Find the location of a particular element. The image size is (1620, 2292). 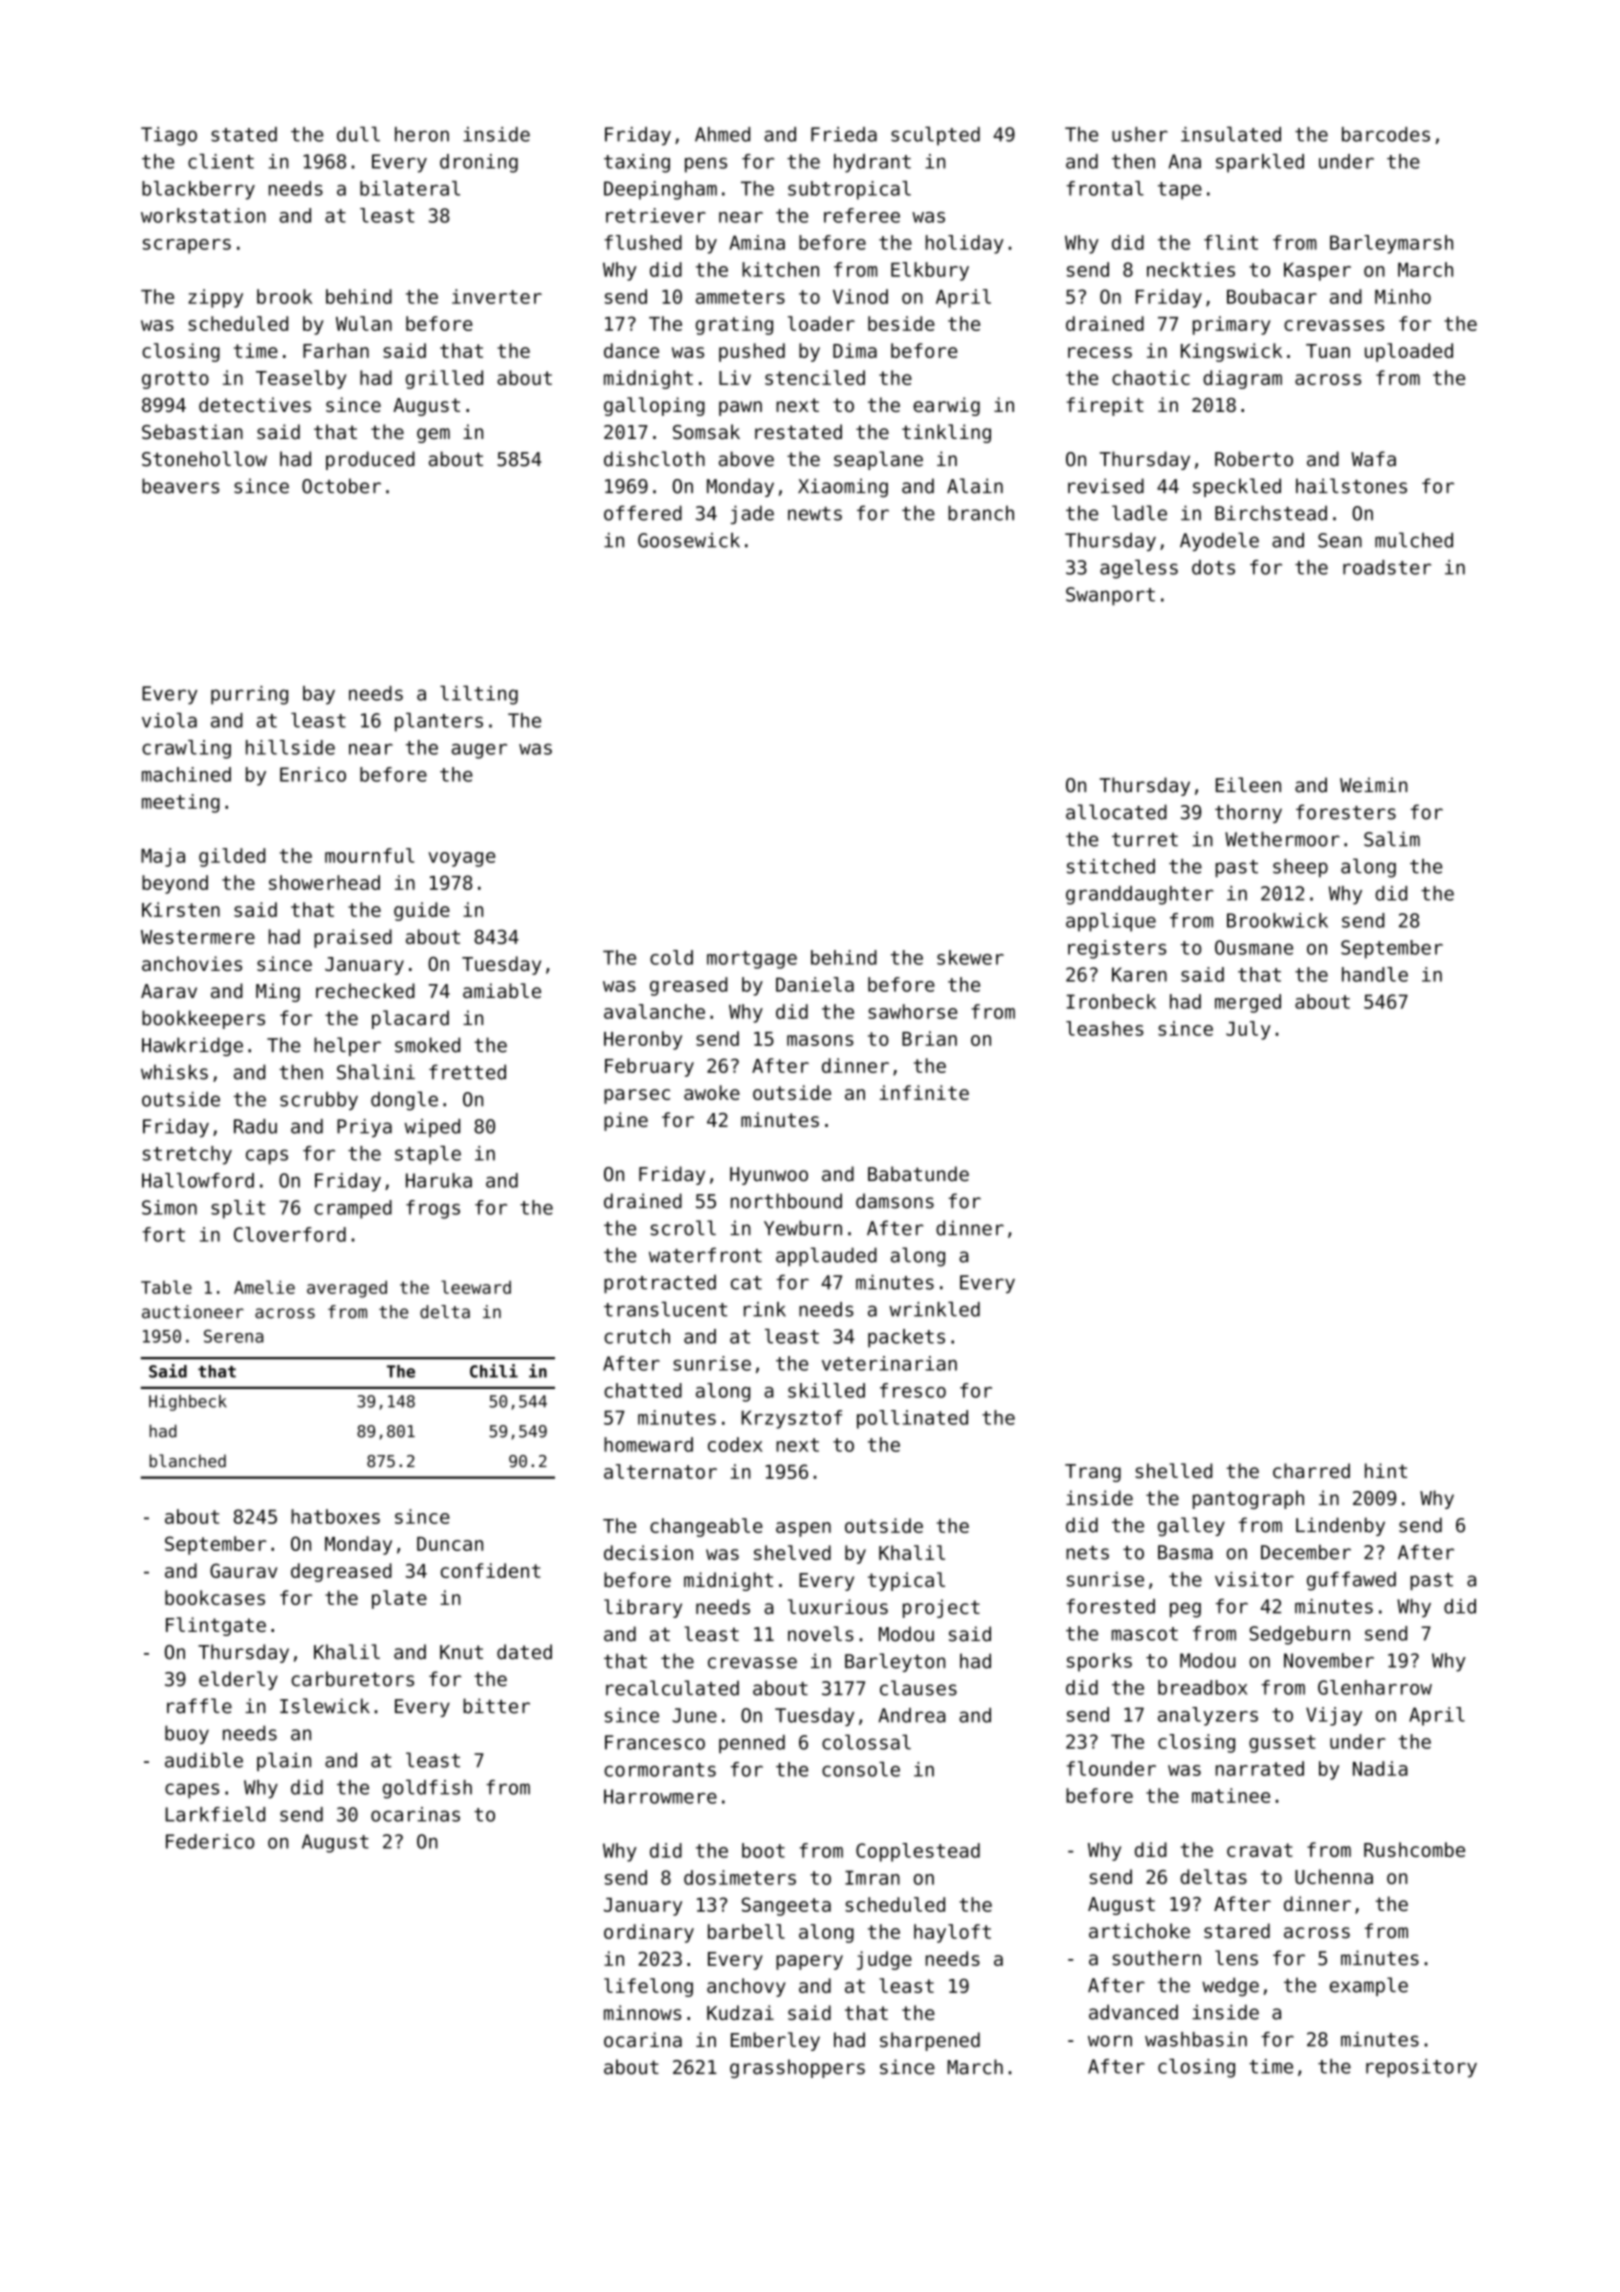

Goosewick is located at coordinates (689, 540).
